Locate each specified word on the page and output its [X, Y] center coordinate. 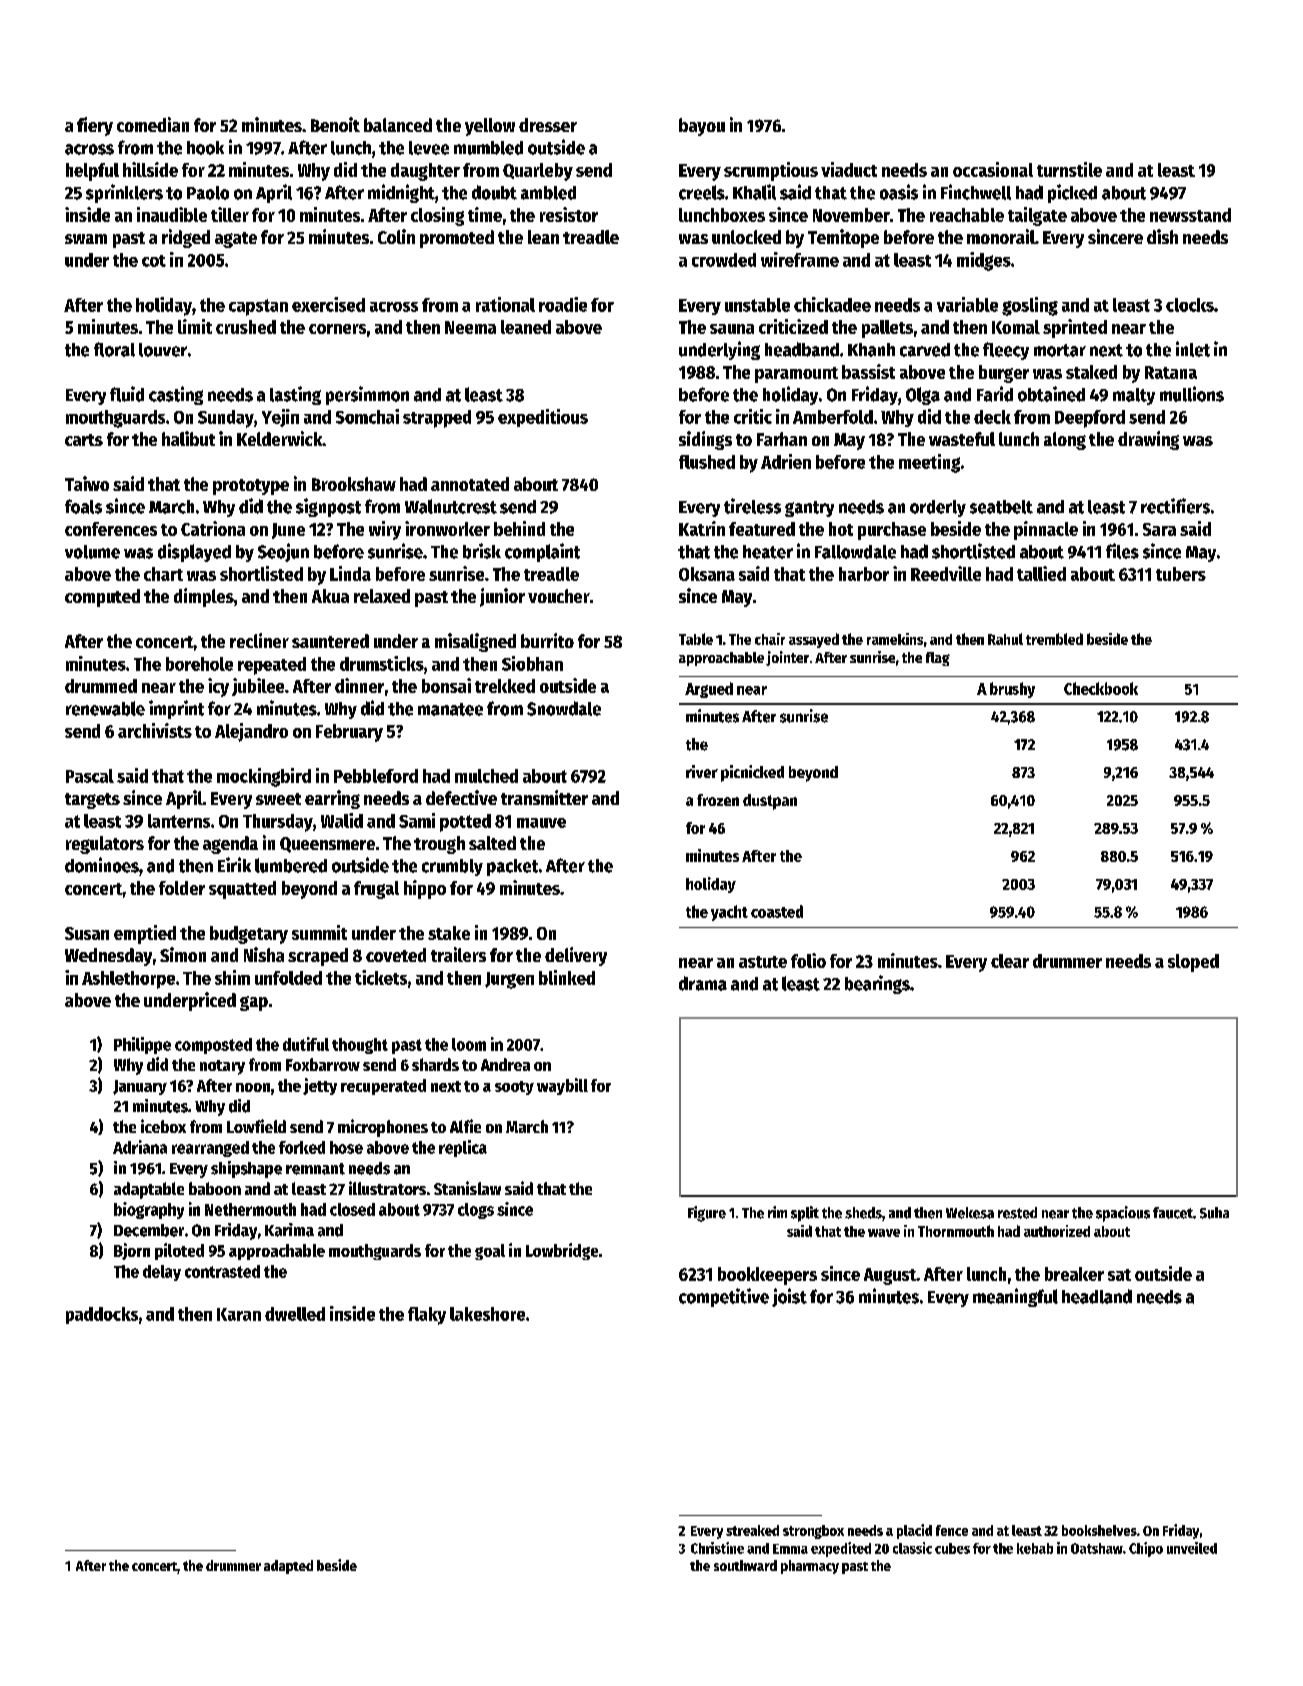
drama [703, 983]
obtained [1051, 394]
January [140, 1087]
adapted [288, 1567]
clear [1010, 961]
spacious [1123, 1214]
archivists [155, 730]
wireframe [800, 259]
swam [86, 239]
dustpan [770, 802]
